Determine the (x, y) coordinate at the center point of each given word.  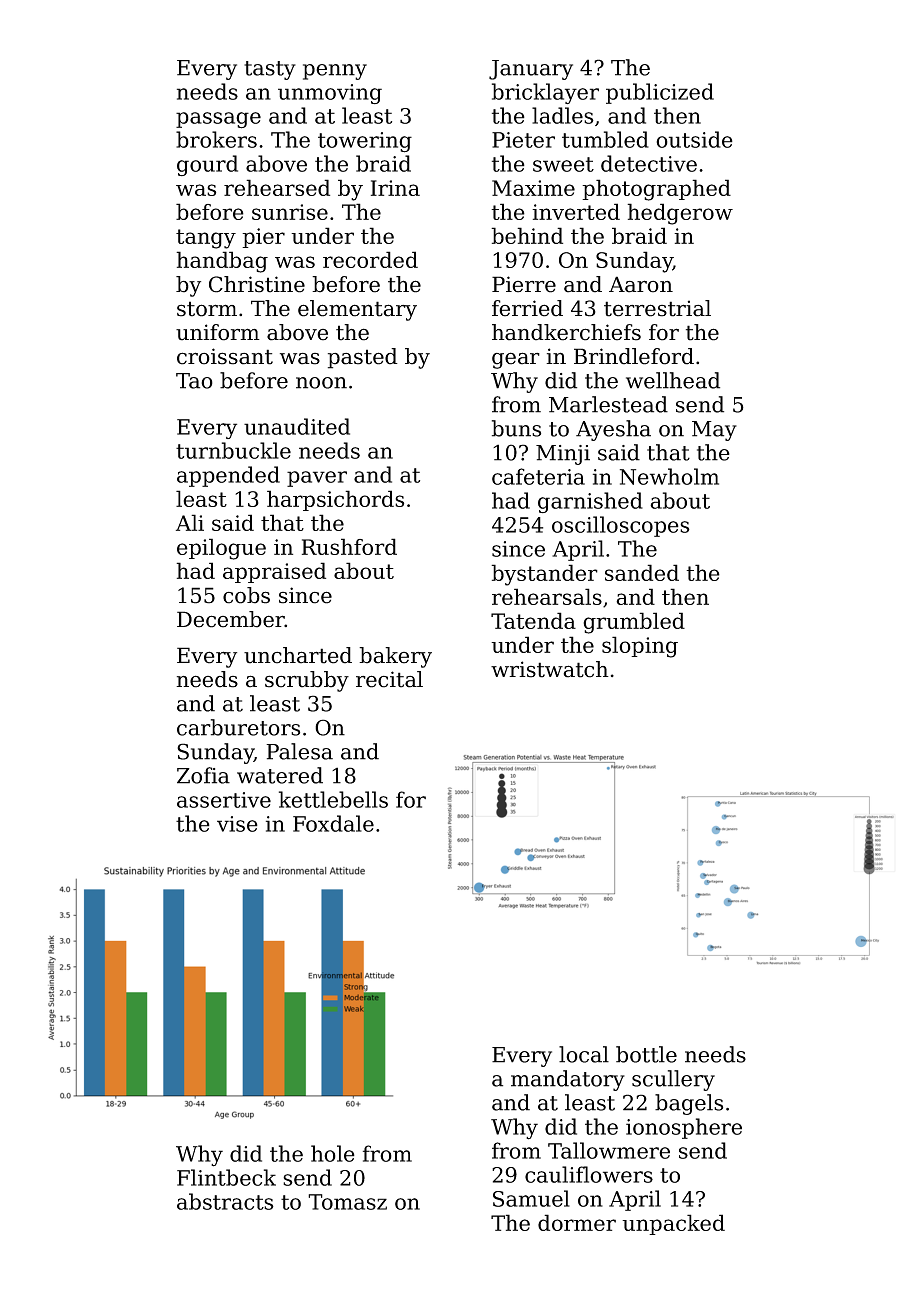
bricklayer (545, 93)
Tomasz (347, 1202)
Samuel (531, 1198)
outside (694, 139)
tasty (270, 70)
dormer (577, 1222)
